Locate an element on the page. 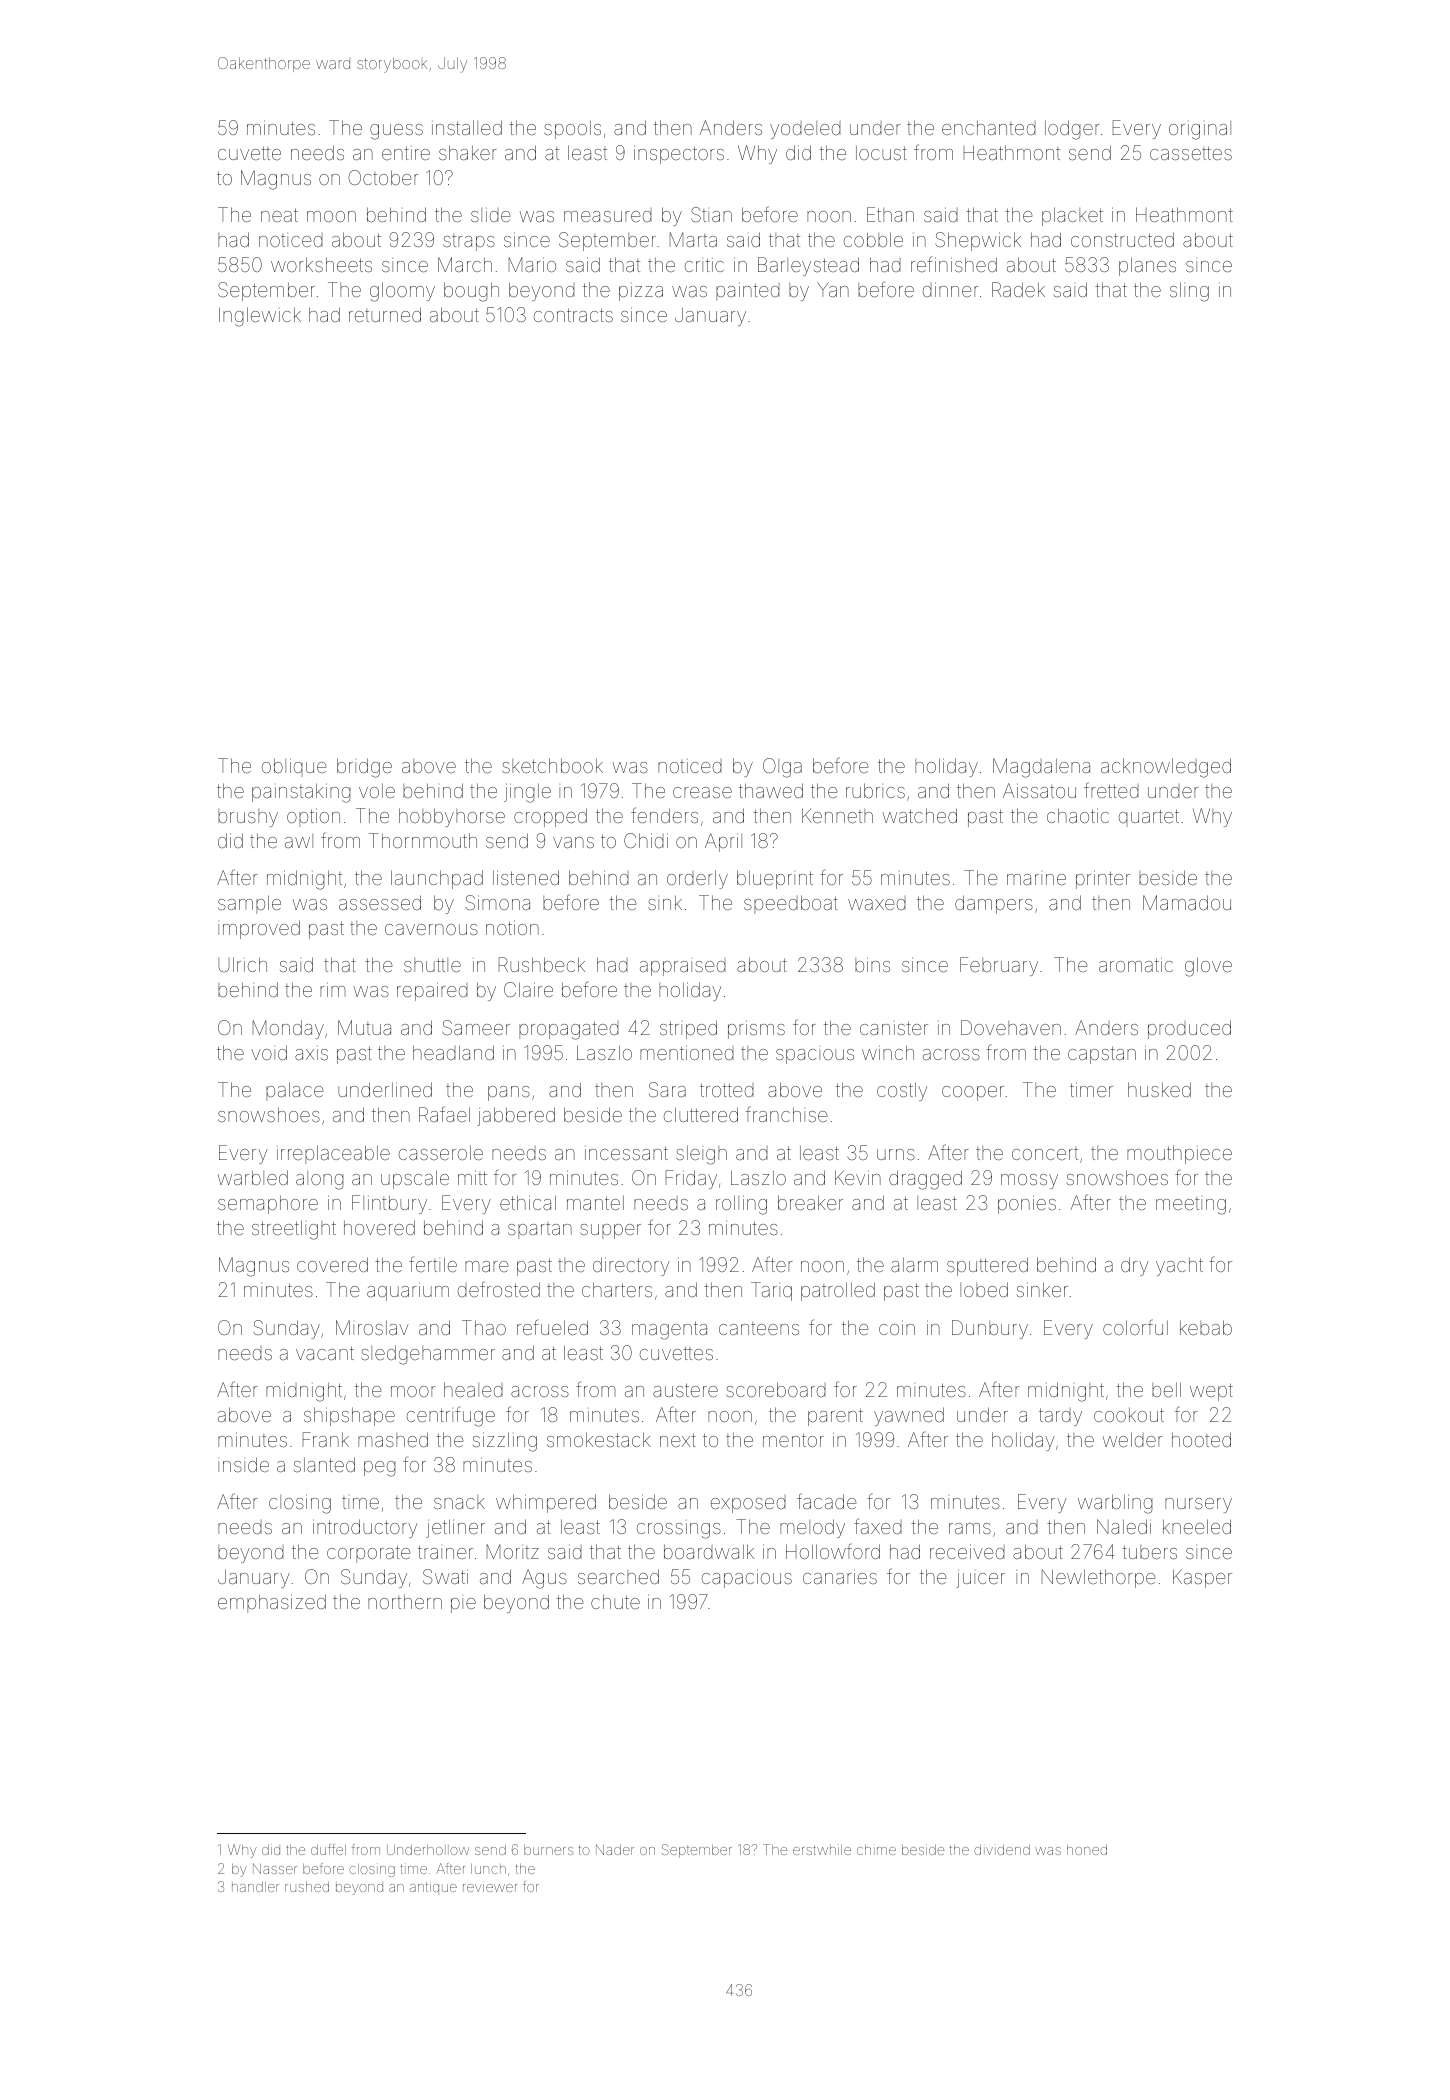 This image has width=1450, height=2100. Inglewick is located at coordinates (260, 317).
